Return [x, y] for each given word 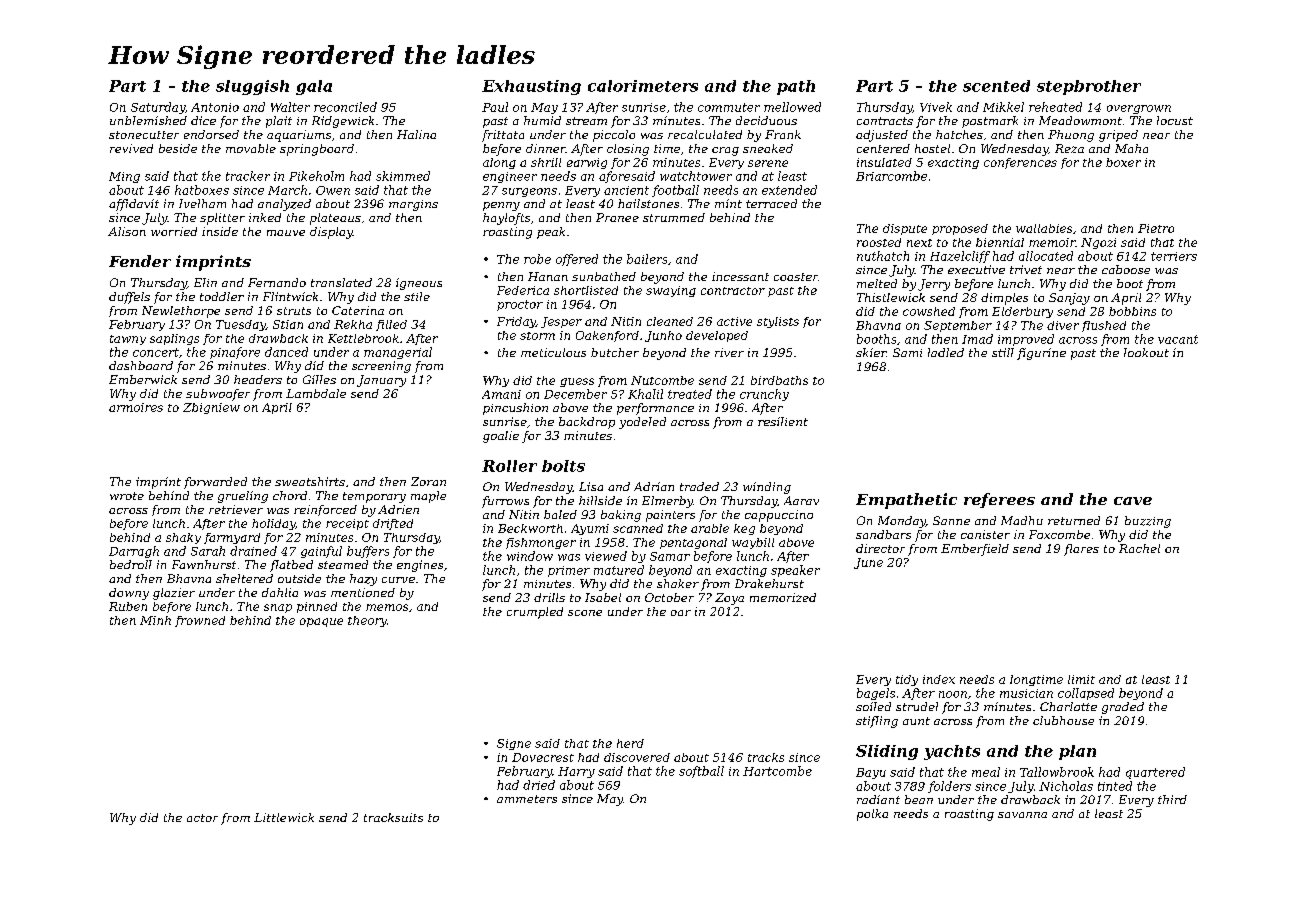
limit [1081, 679]
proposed [960, 229]
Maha [1131, 148]
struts [294, 311]
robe [537, 259]
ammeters [527, 799]
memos [387, 607]
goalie [501, 437]
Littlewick [284, 817]
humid [542, 120]
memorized [783, 597]
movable [251, 148]
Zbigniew [211, 408]
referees [999, 500]
